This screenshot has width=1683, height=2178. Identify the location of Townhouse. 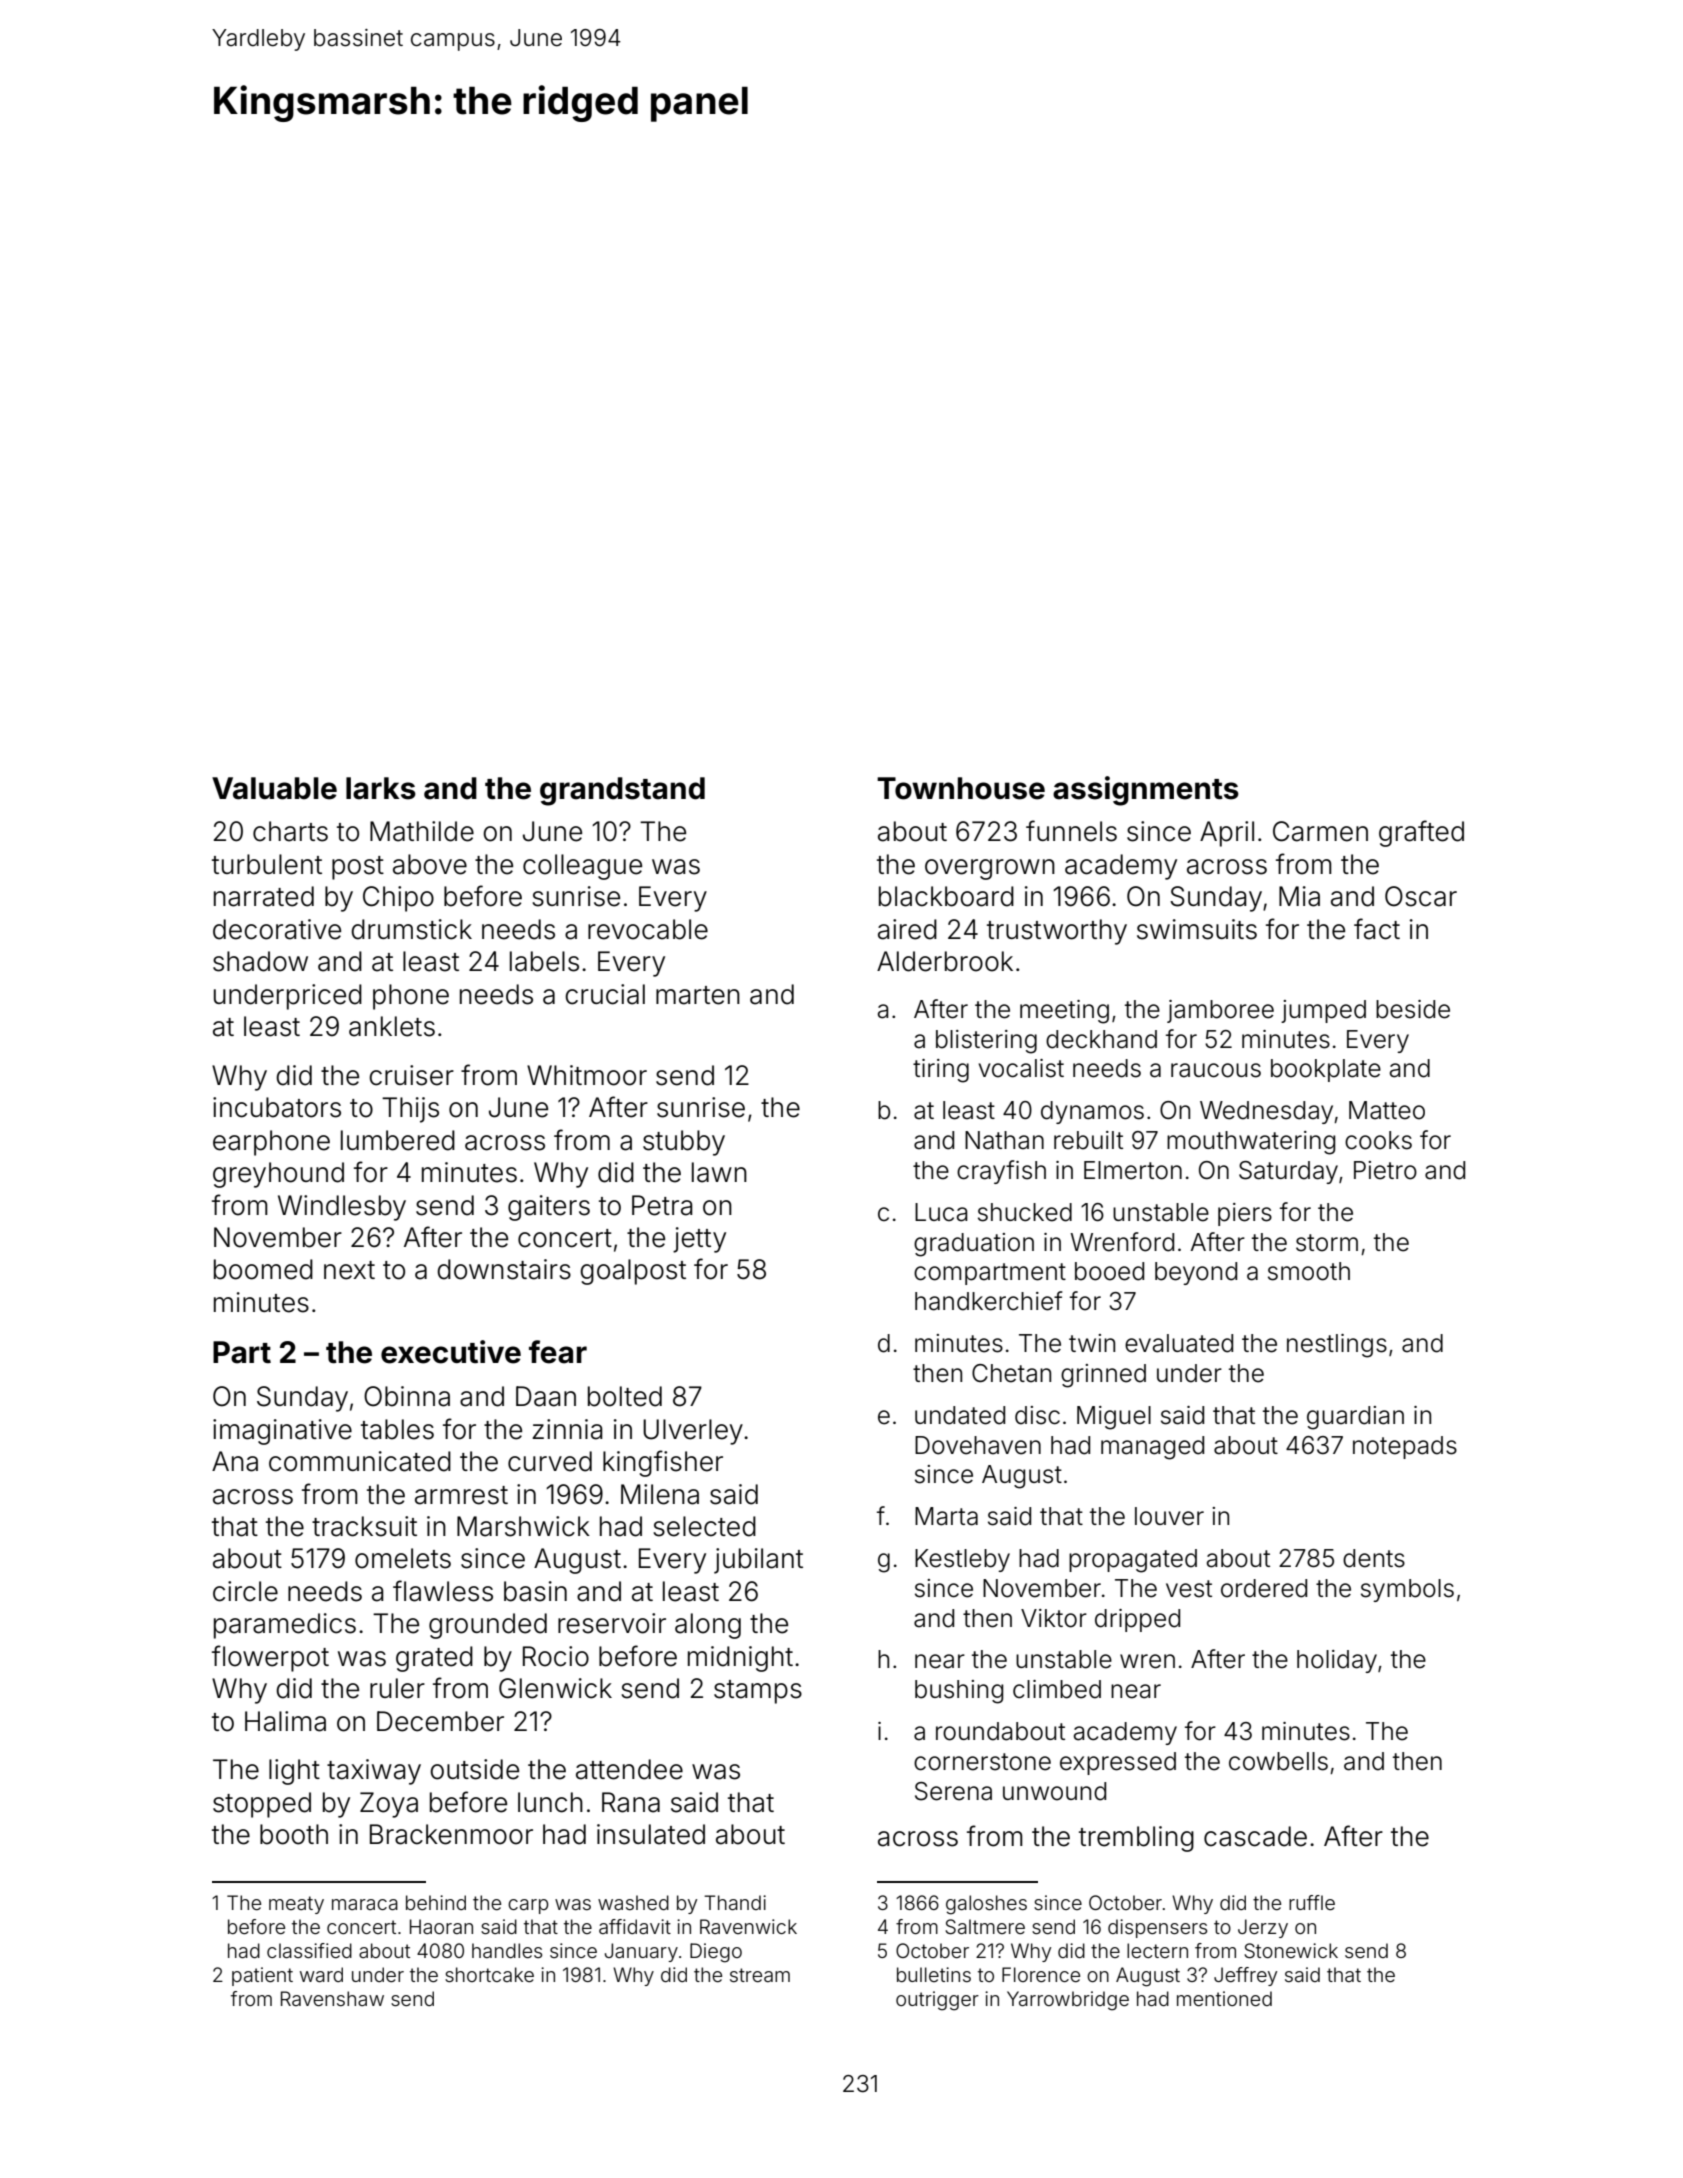
(961, 788).
